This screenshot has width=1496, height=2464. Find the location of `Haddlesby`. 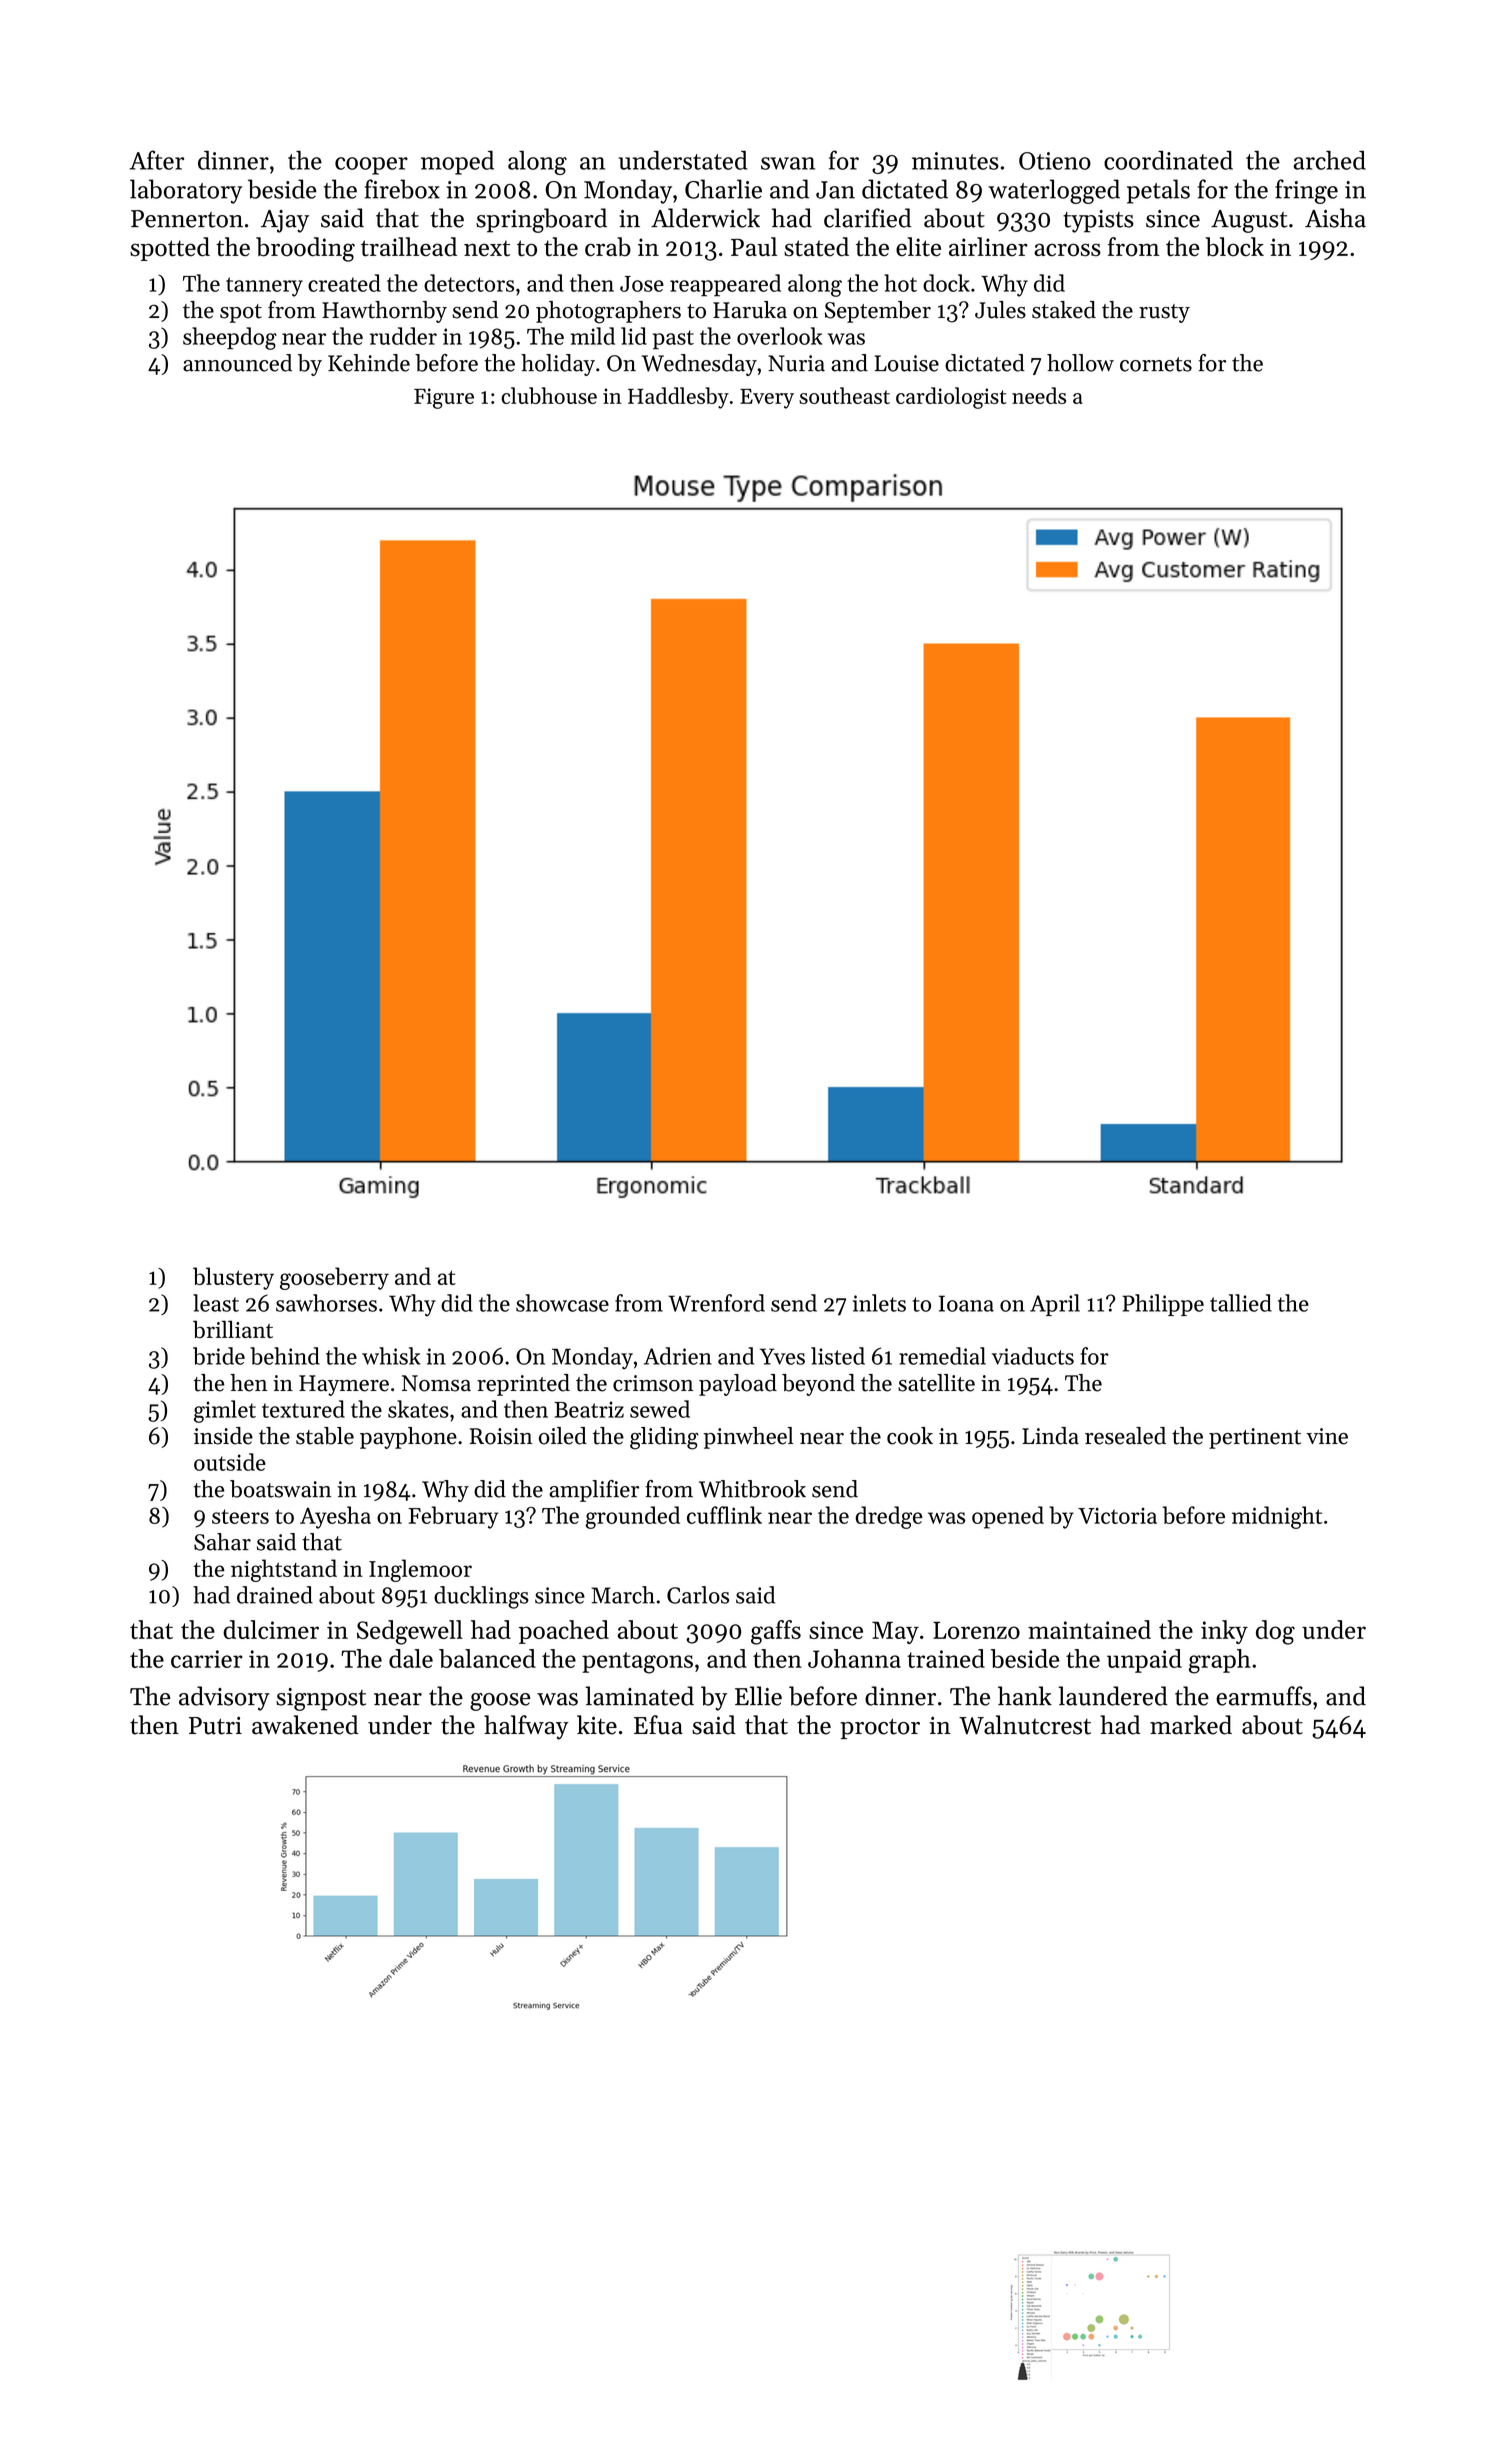

Haddlesby is located at coordinates (678, 398).
